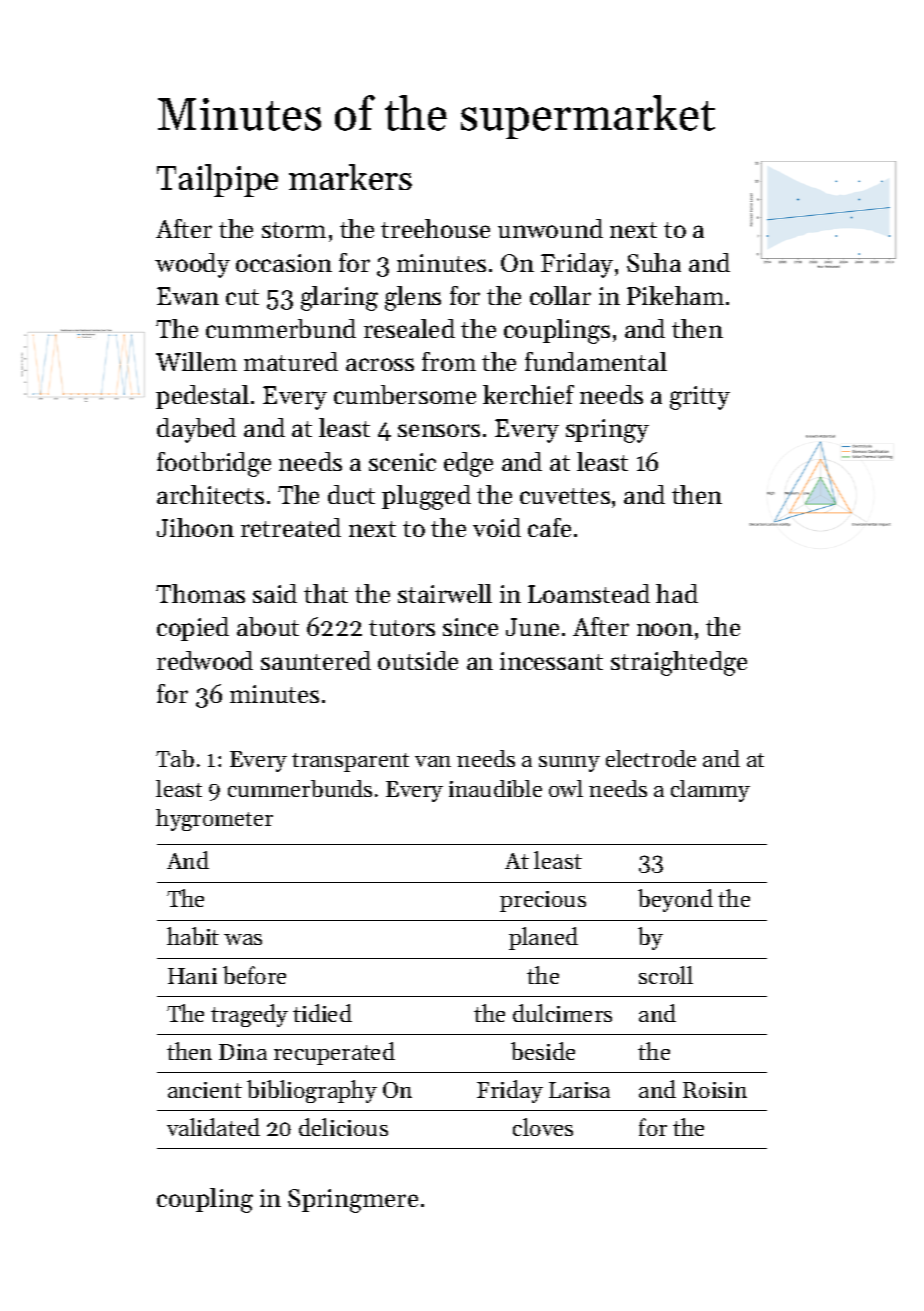  I want to click on electrode, so click(651, 758).
